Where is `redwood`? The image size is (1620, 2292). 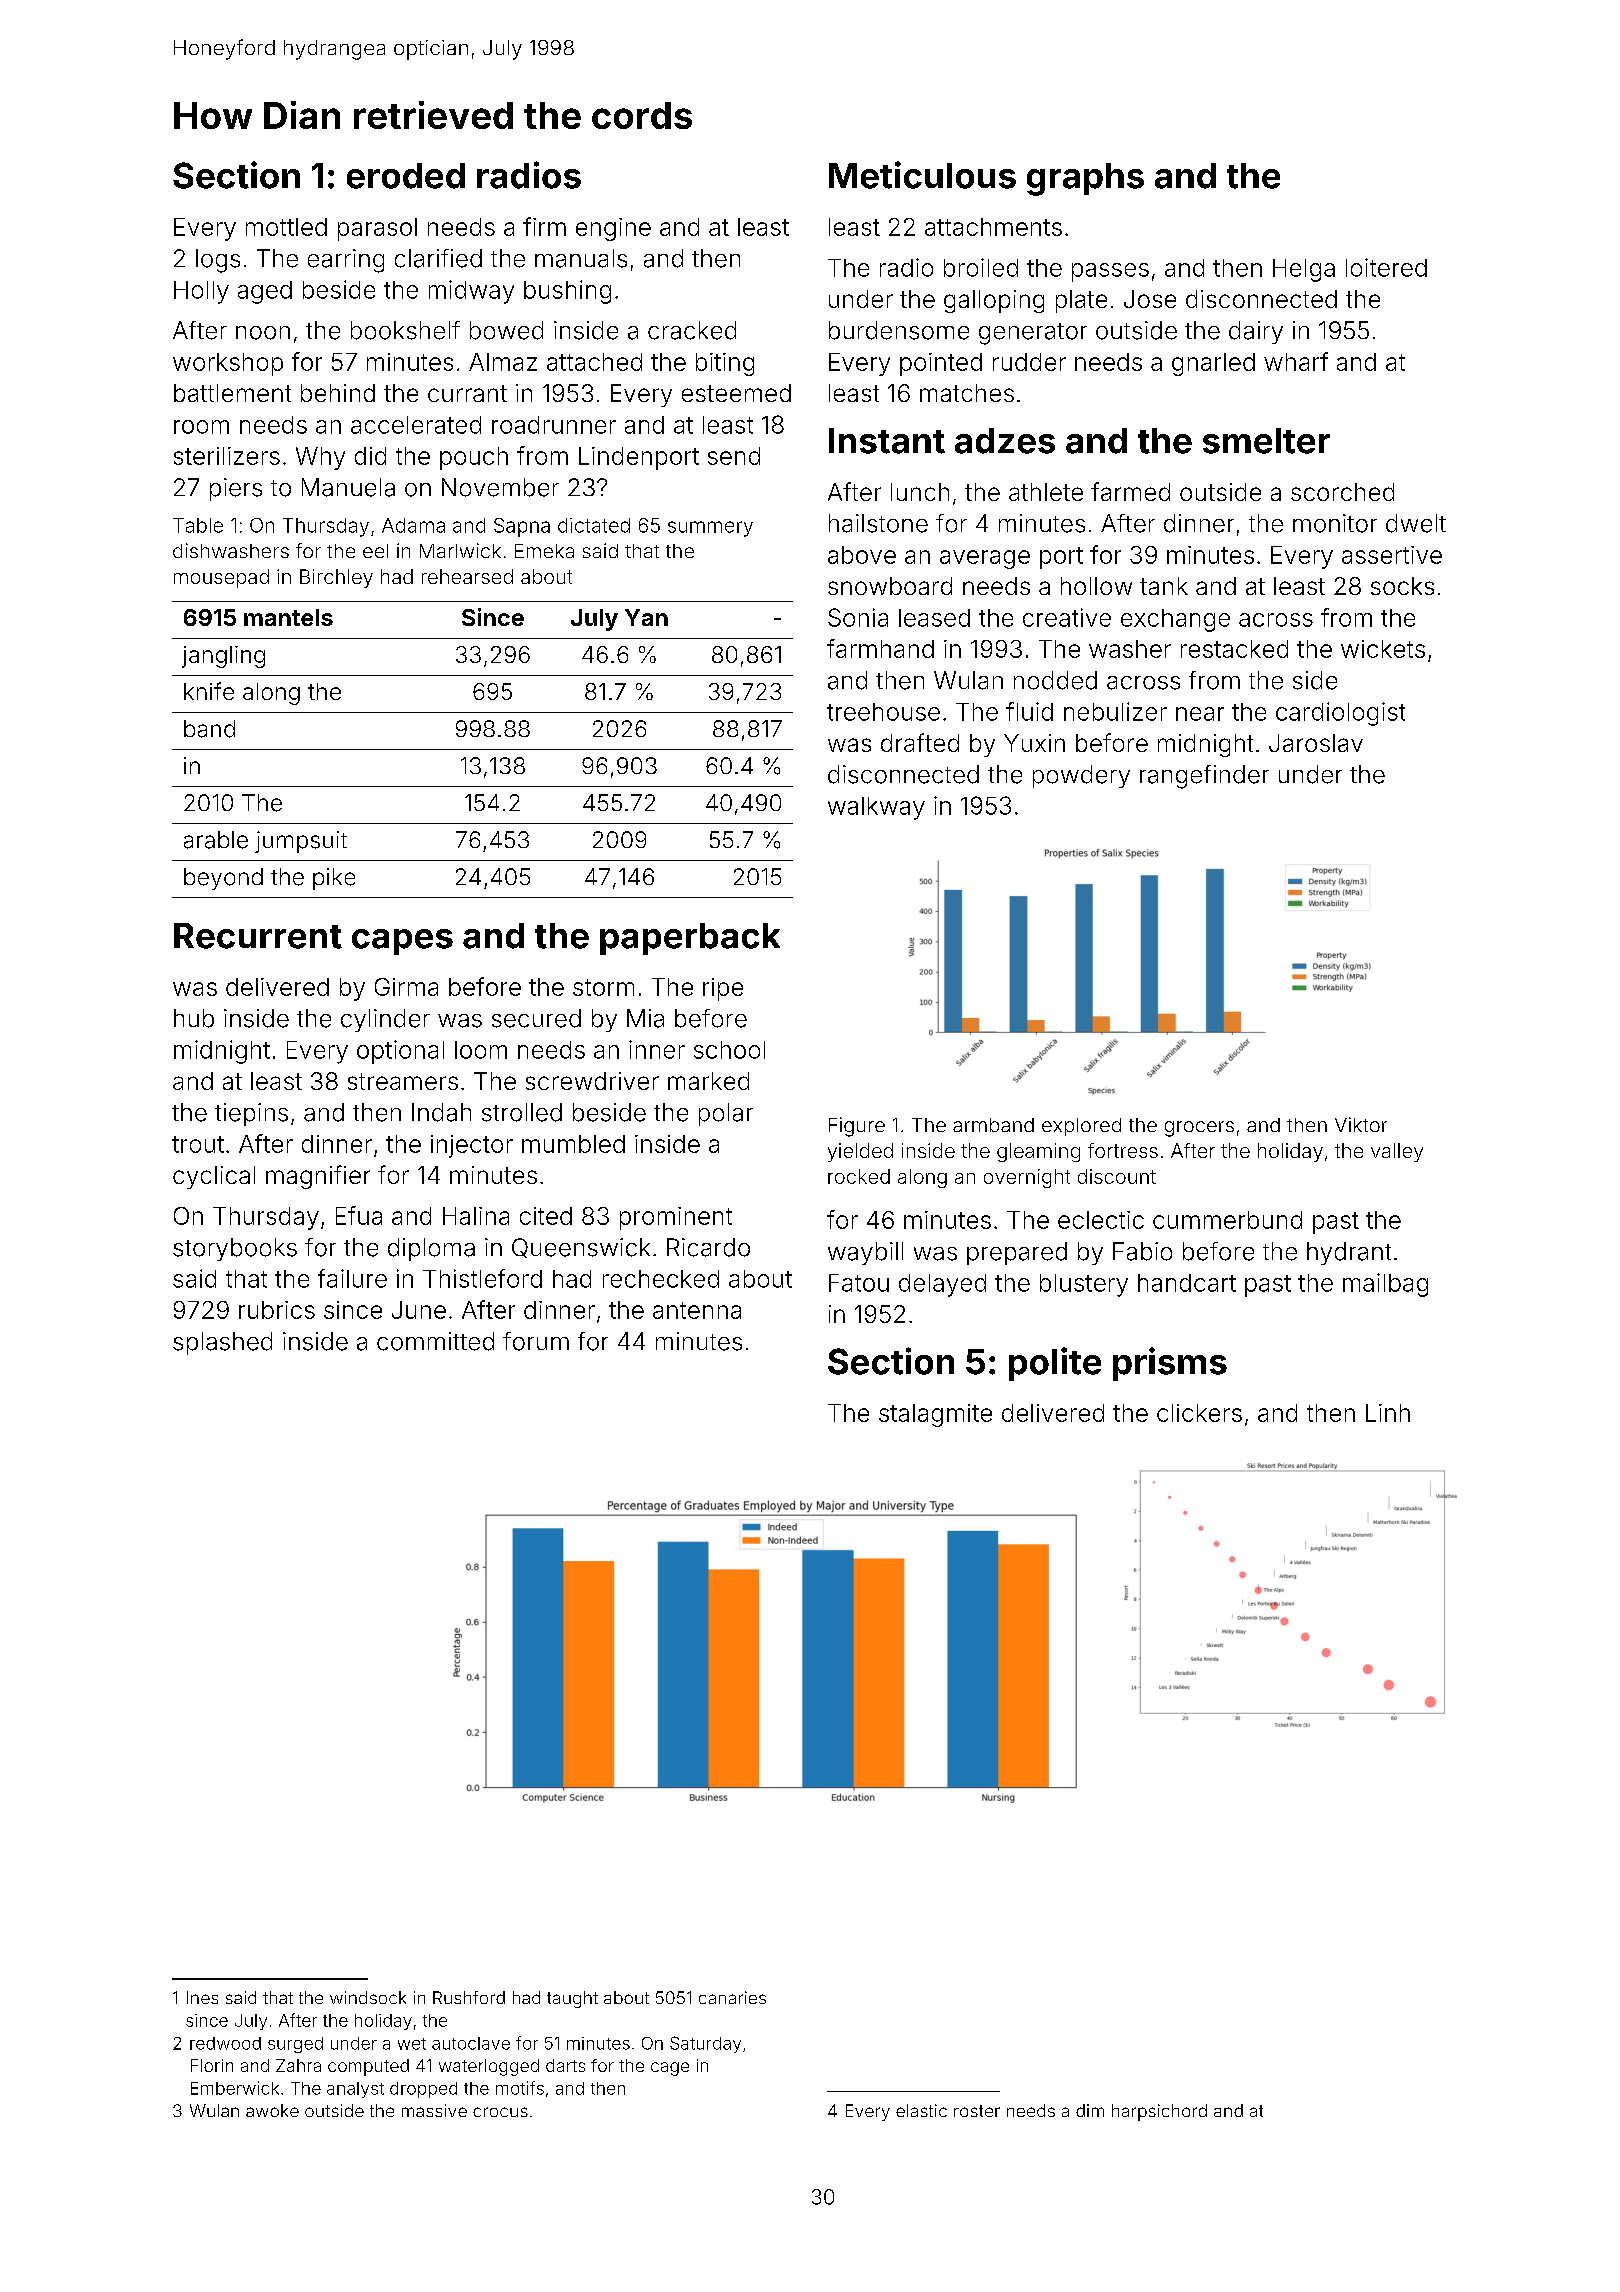 redwood is located at coordinates (225, 2043).
